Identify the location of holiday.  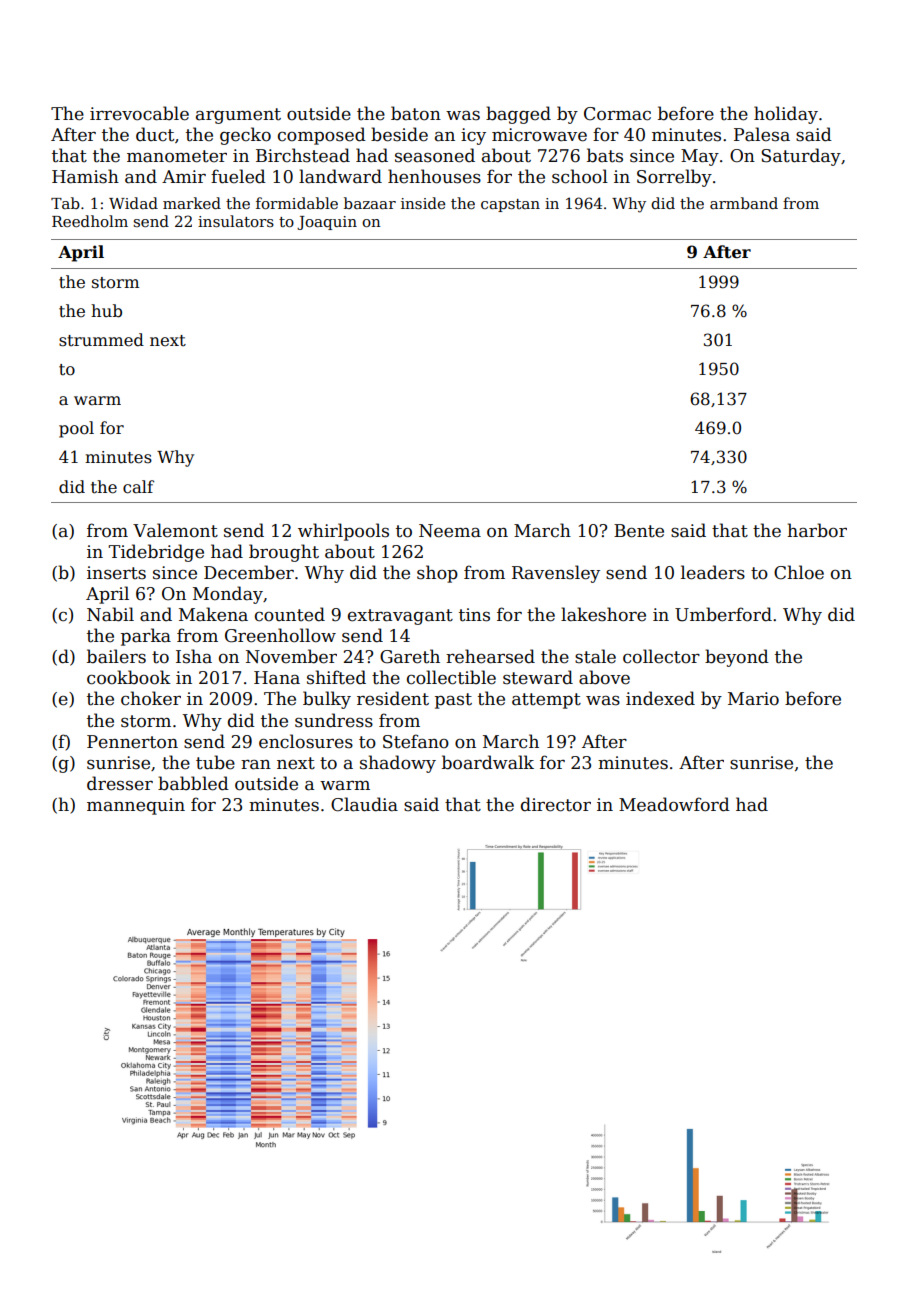
(786, 115).
